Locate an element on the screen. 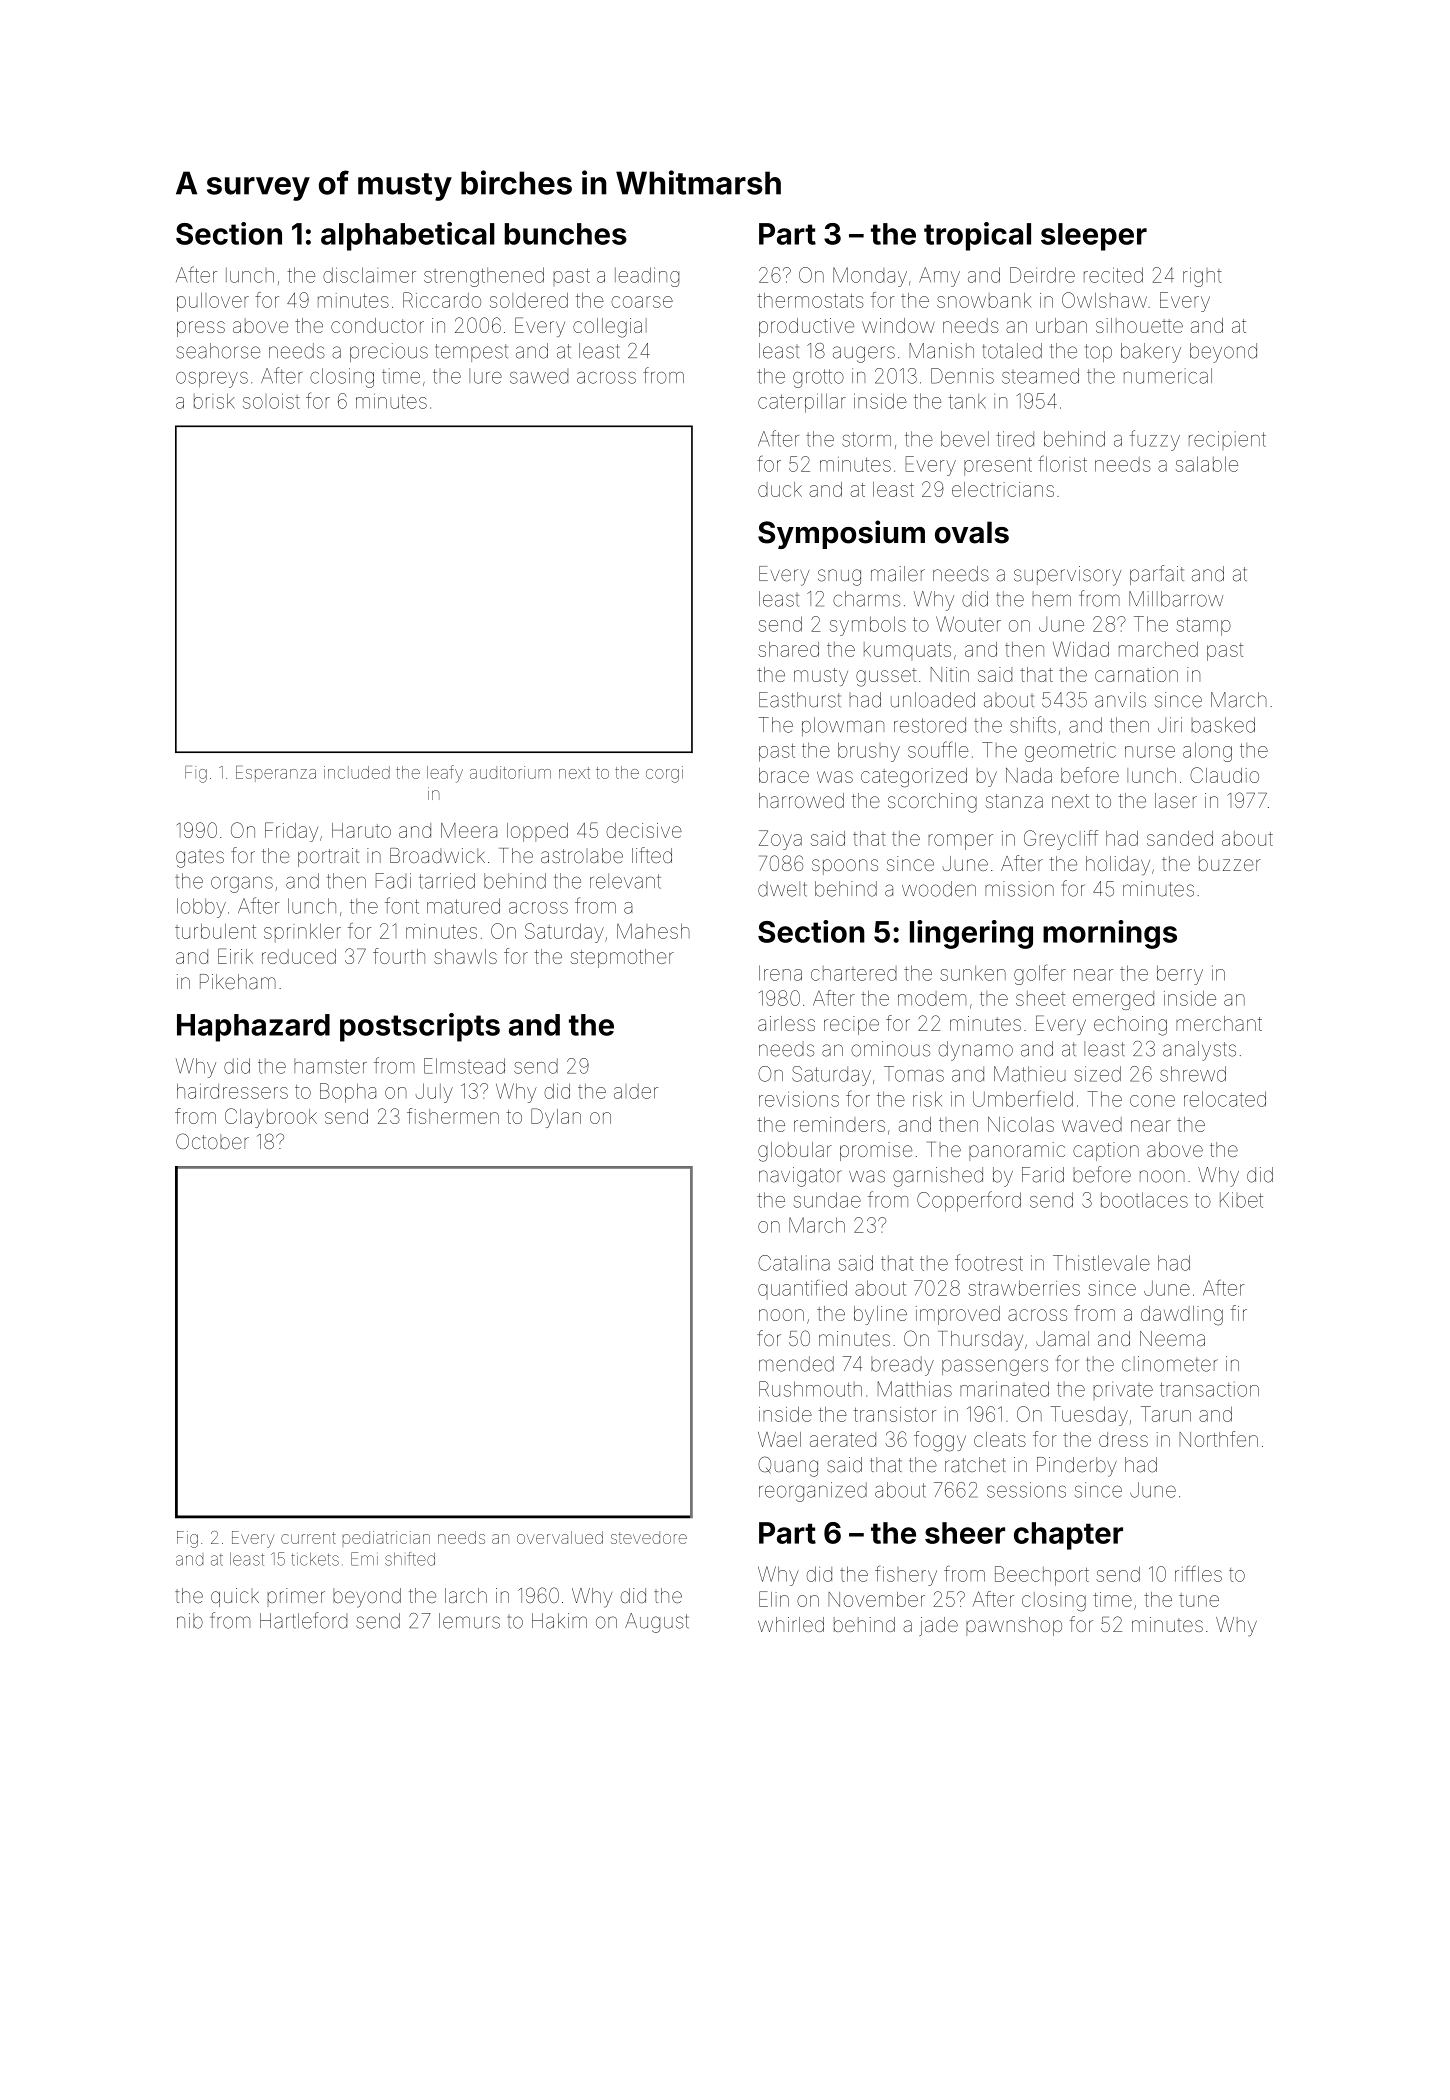 The image size is (1450, 2100). Esperanza is located at coordinates (276, 774).
